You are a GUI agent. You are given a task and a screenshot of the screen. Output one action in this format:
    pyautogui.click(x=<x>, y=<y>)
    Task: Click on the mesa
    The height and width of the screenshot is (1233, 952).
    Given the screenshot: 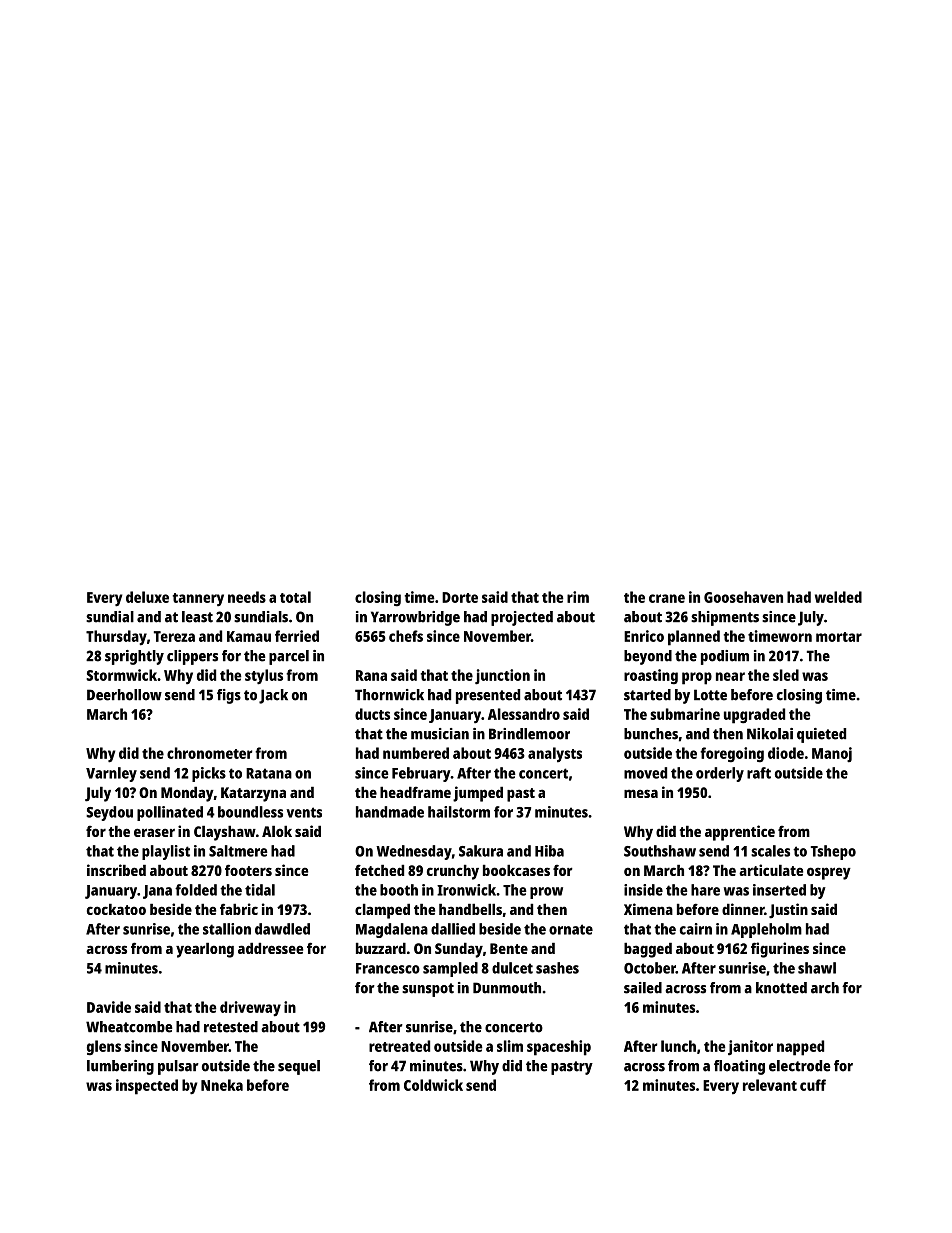 What is the action you would take?
    pyautogui.click(x=641, y=793)
